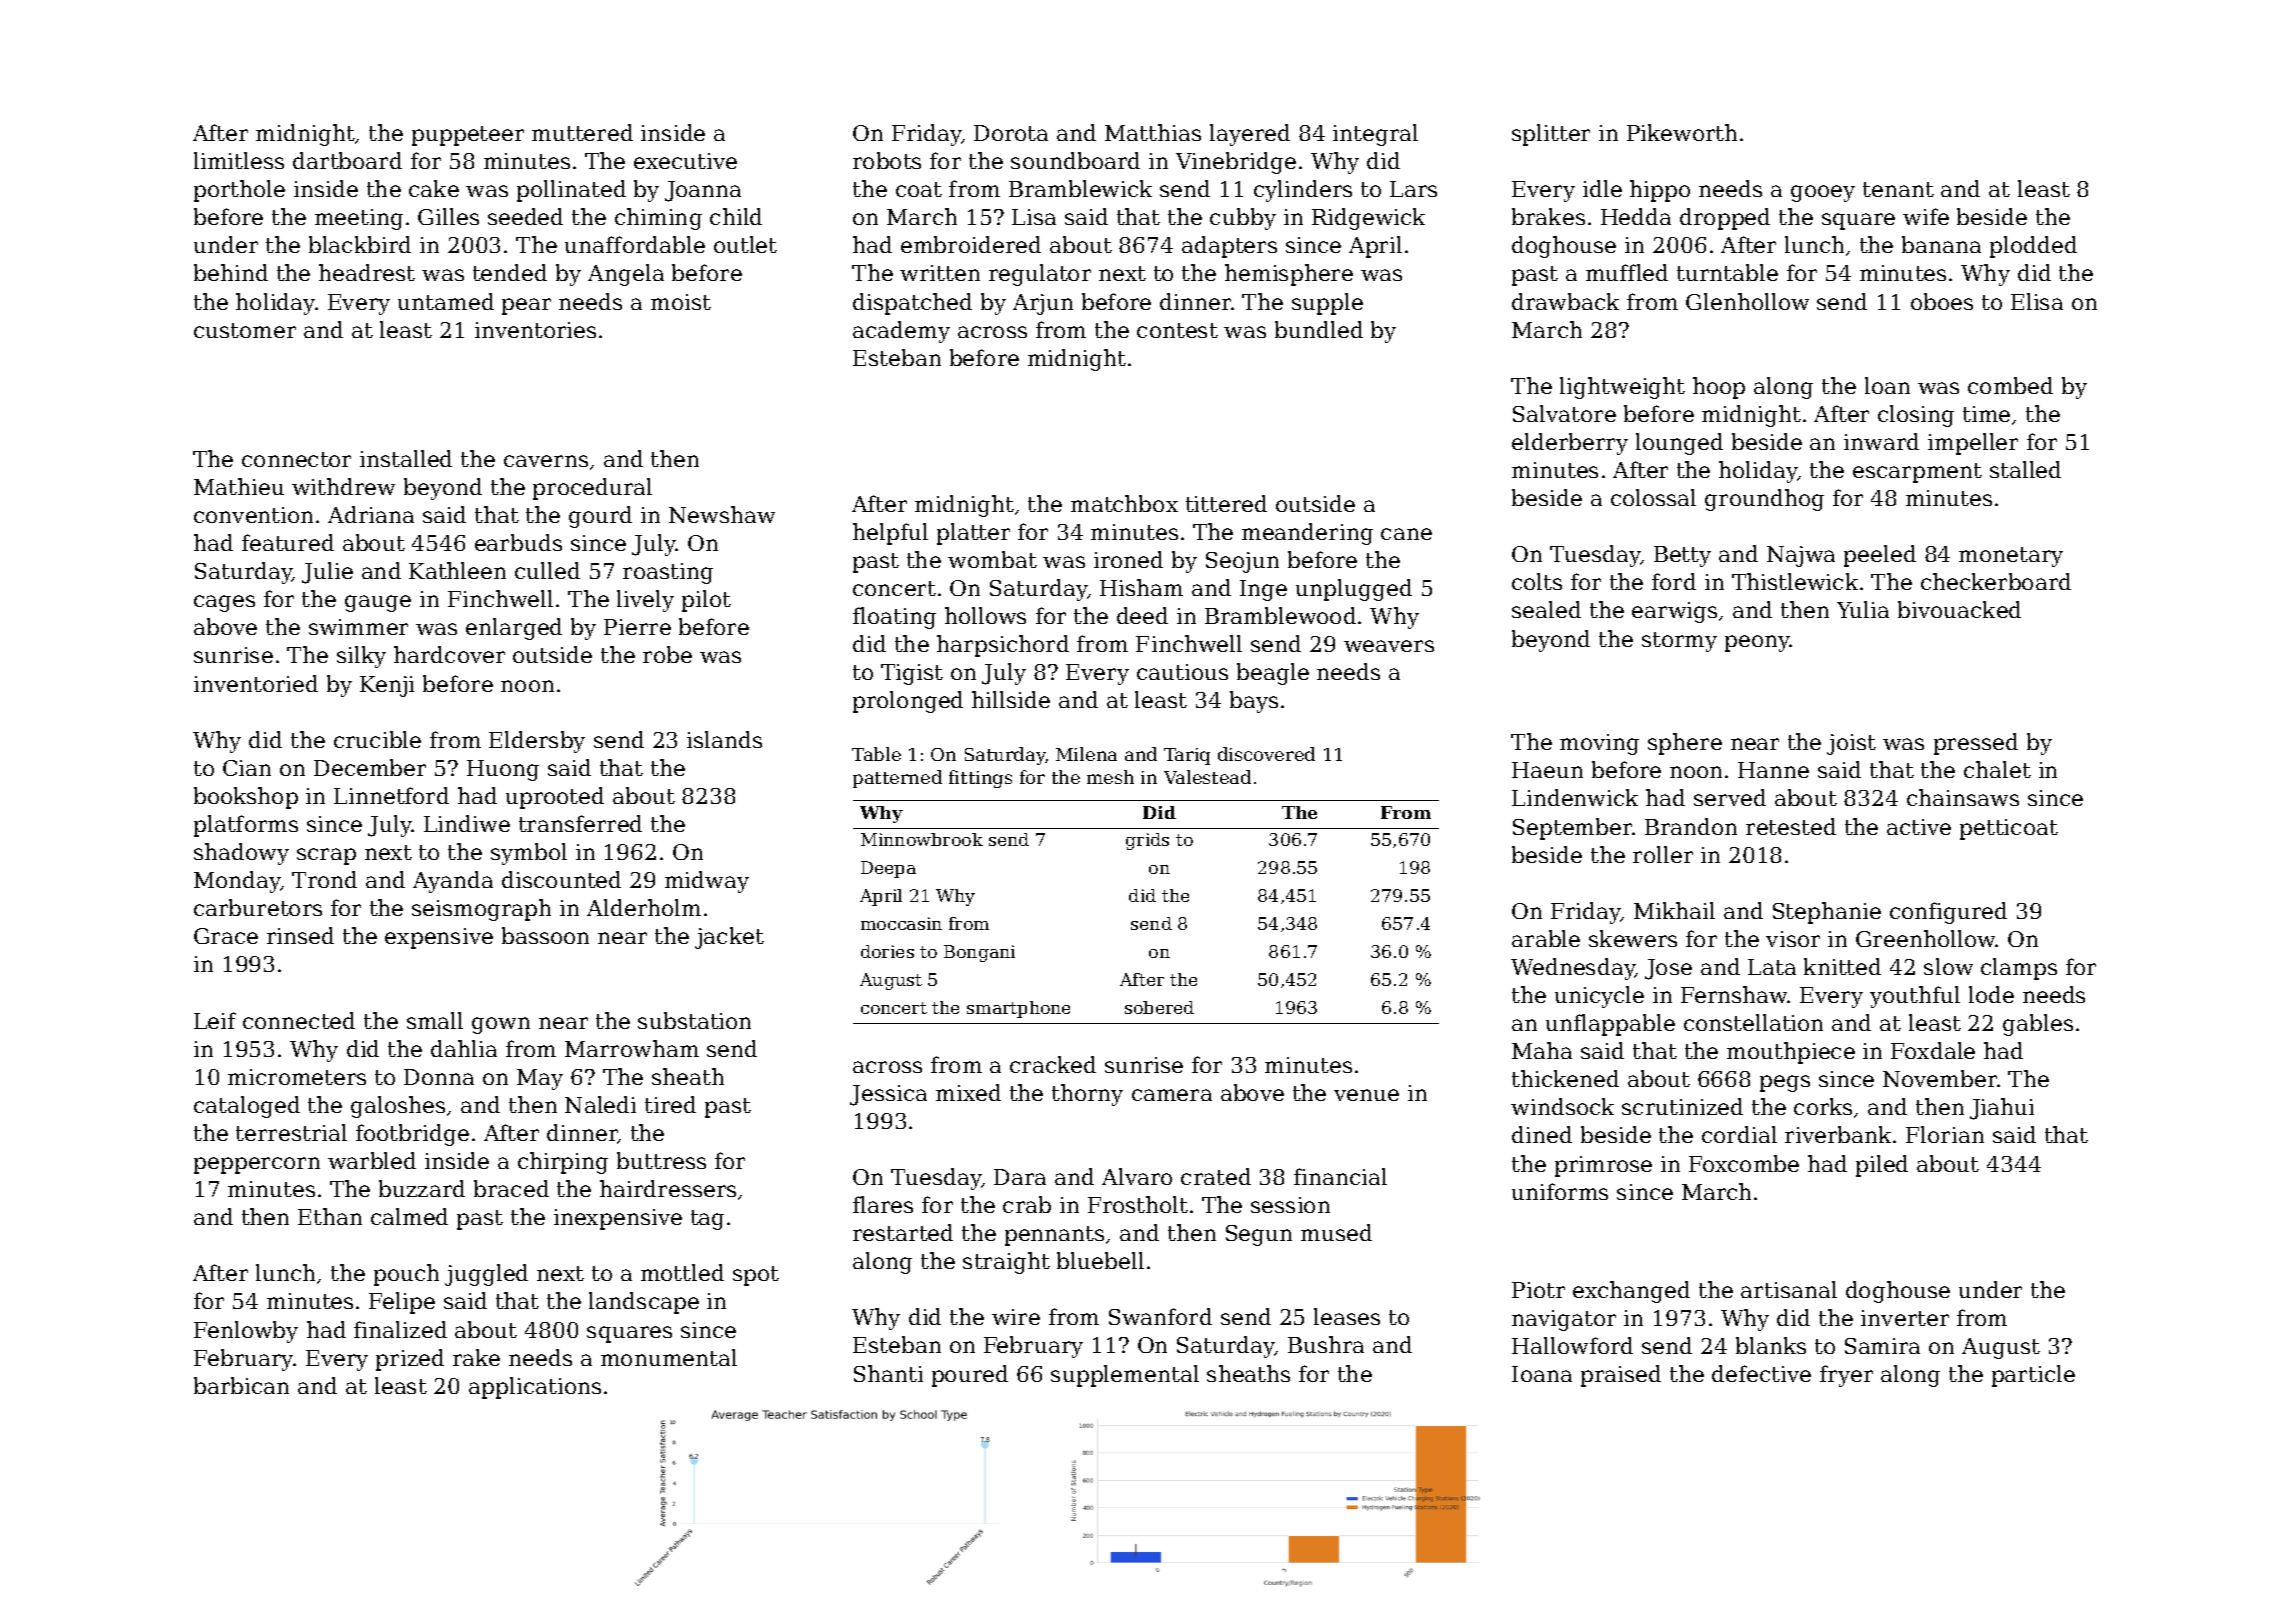  Describe the element at coordinates (1147, 841) in the screenshot. I see `grids` at that location.
